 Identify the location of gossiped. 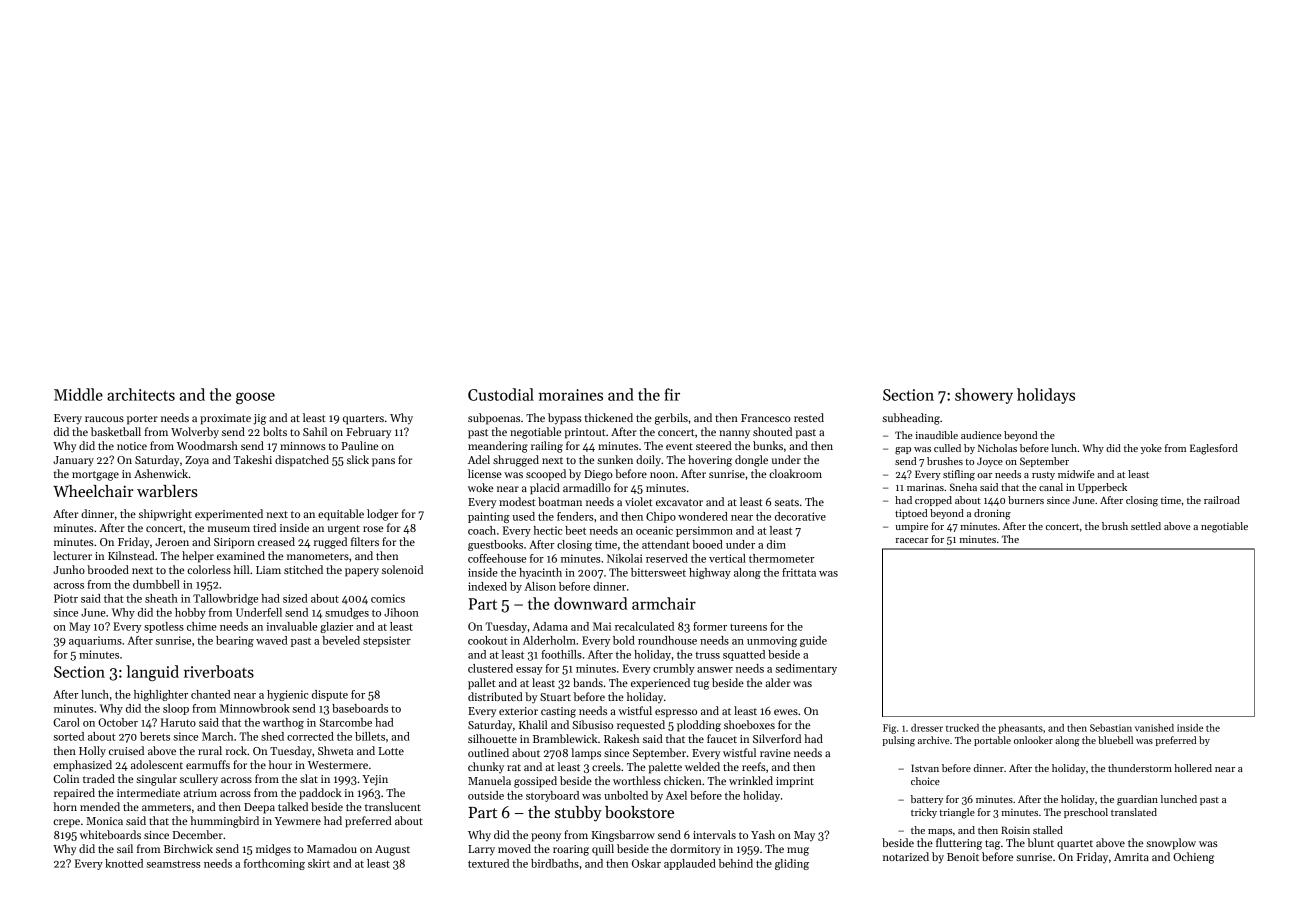
(535, 782).
